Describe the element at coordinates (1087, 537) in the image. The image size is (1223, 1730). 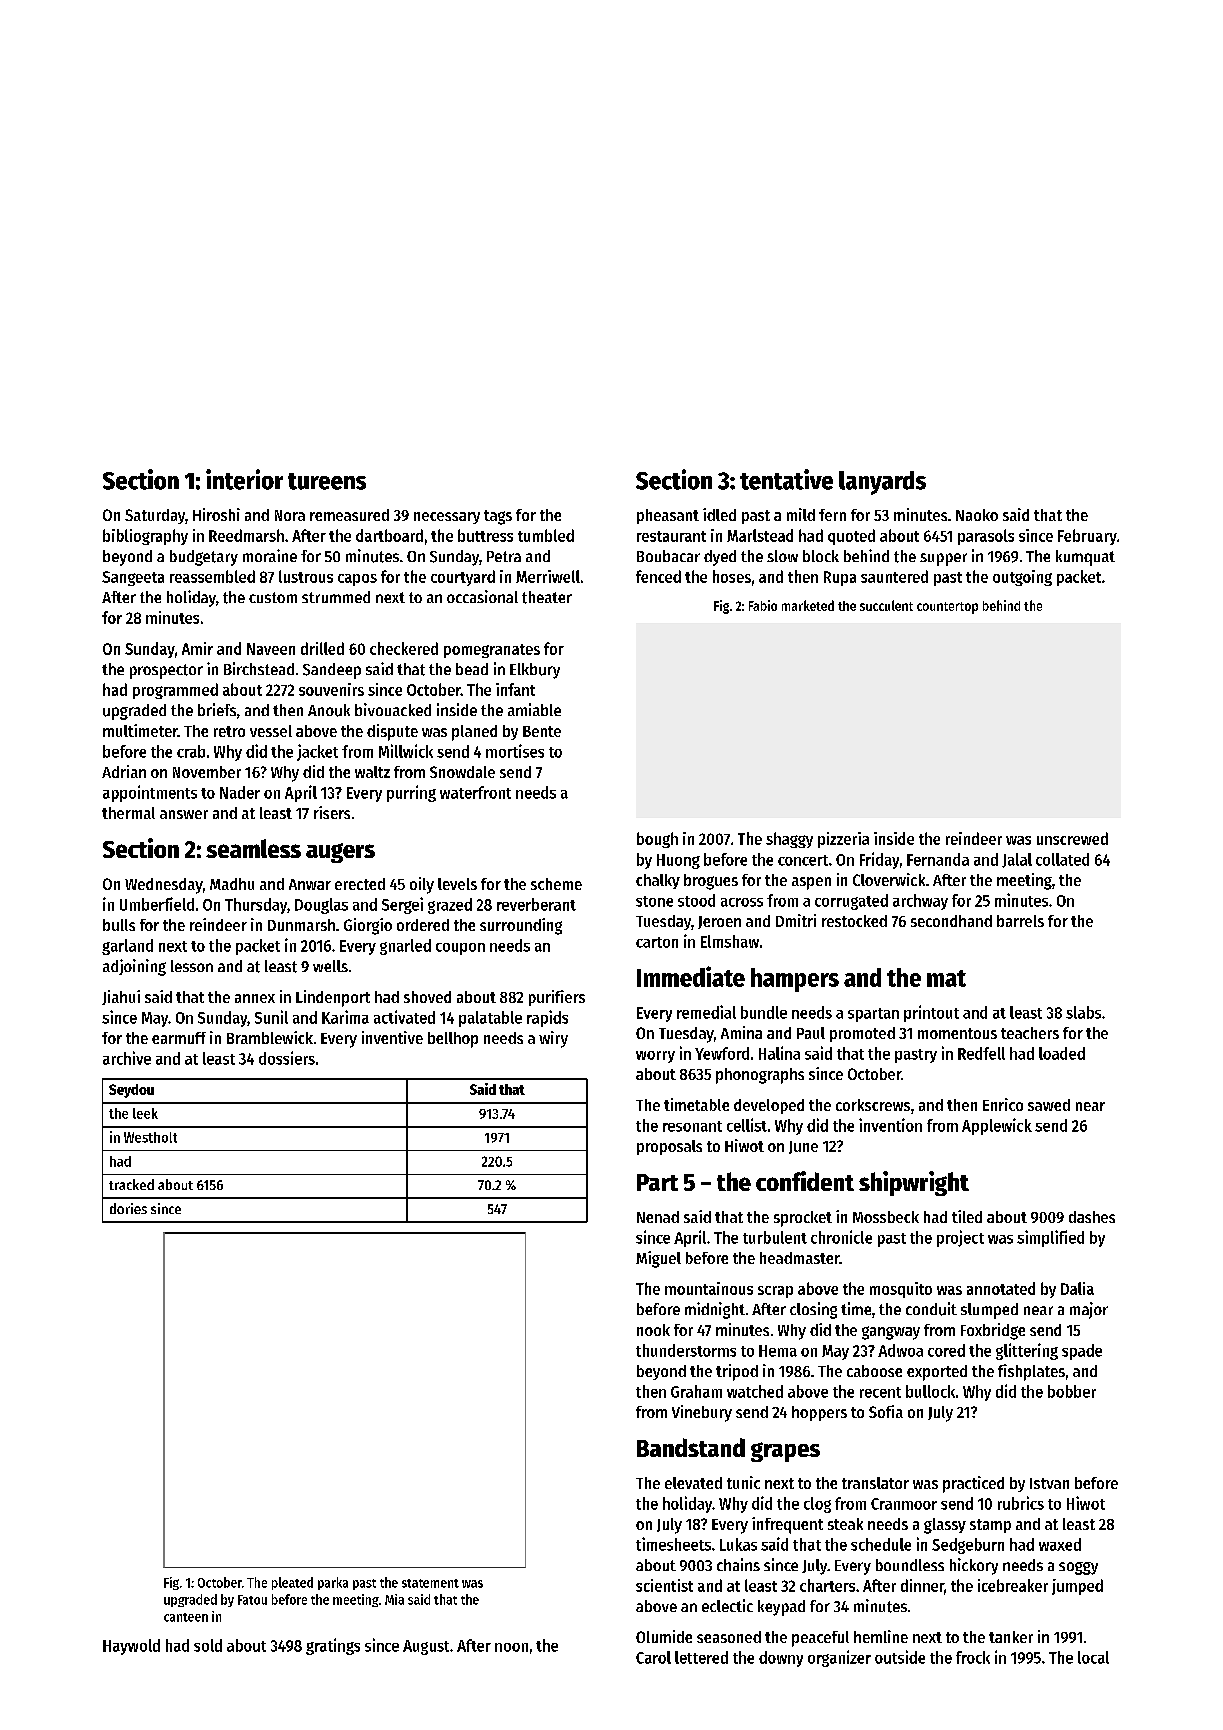
I see `February` at that location.
